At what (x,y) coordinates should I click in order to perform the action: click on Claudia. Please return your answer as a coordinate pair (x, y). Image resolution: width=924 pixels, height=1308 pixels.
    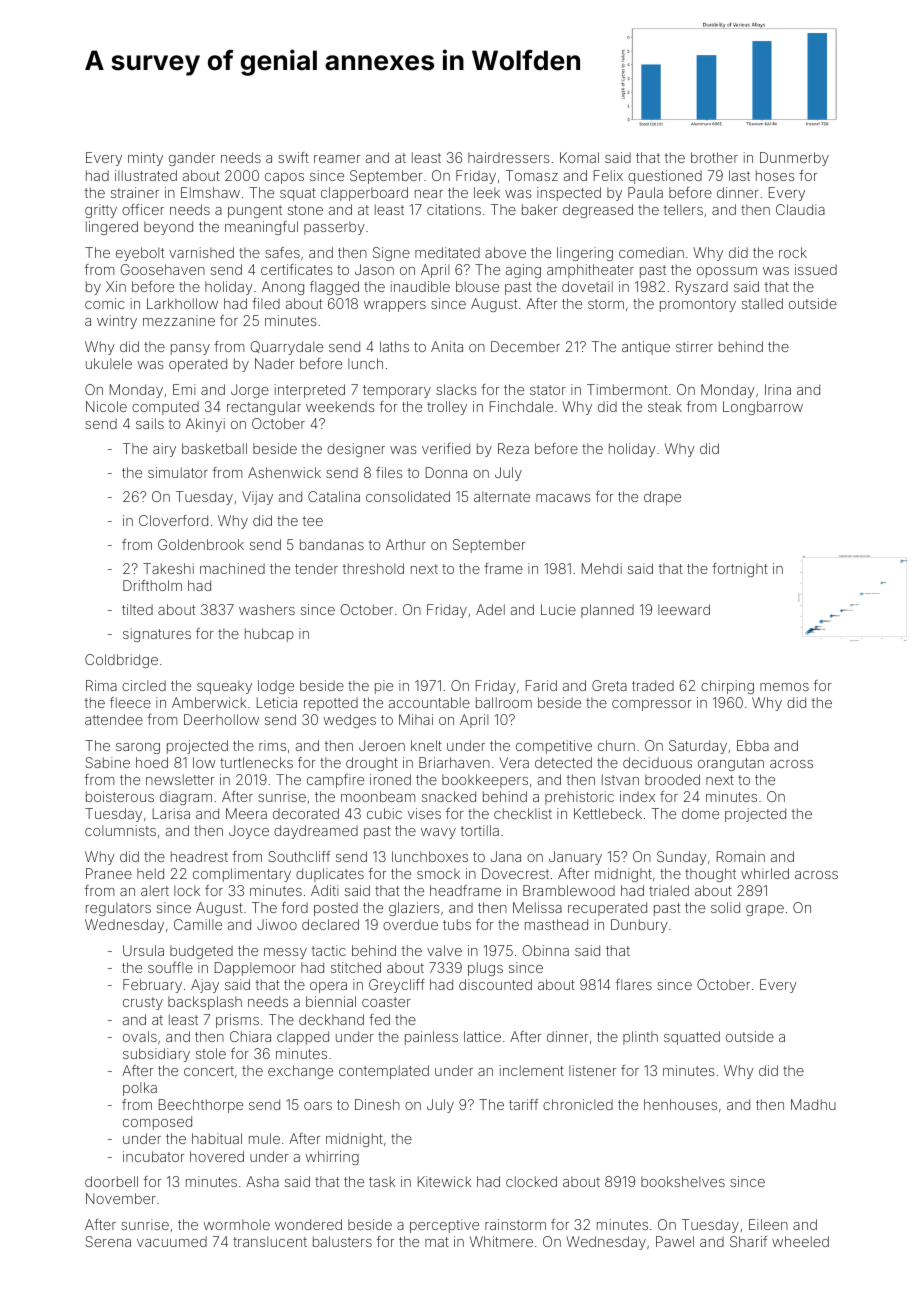
    Looking at the image, I should click on (800, 209).
